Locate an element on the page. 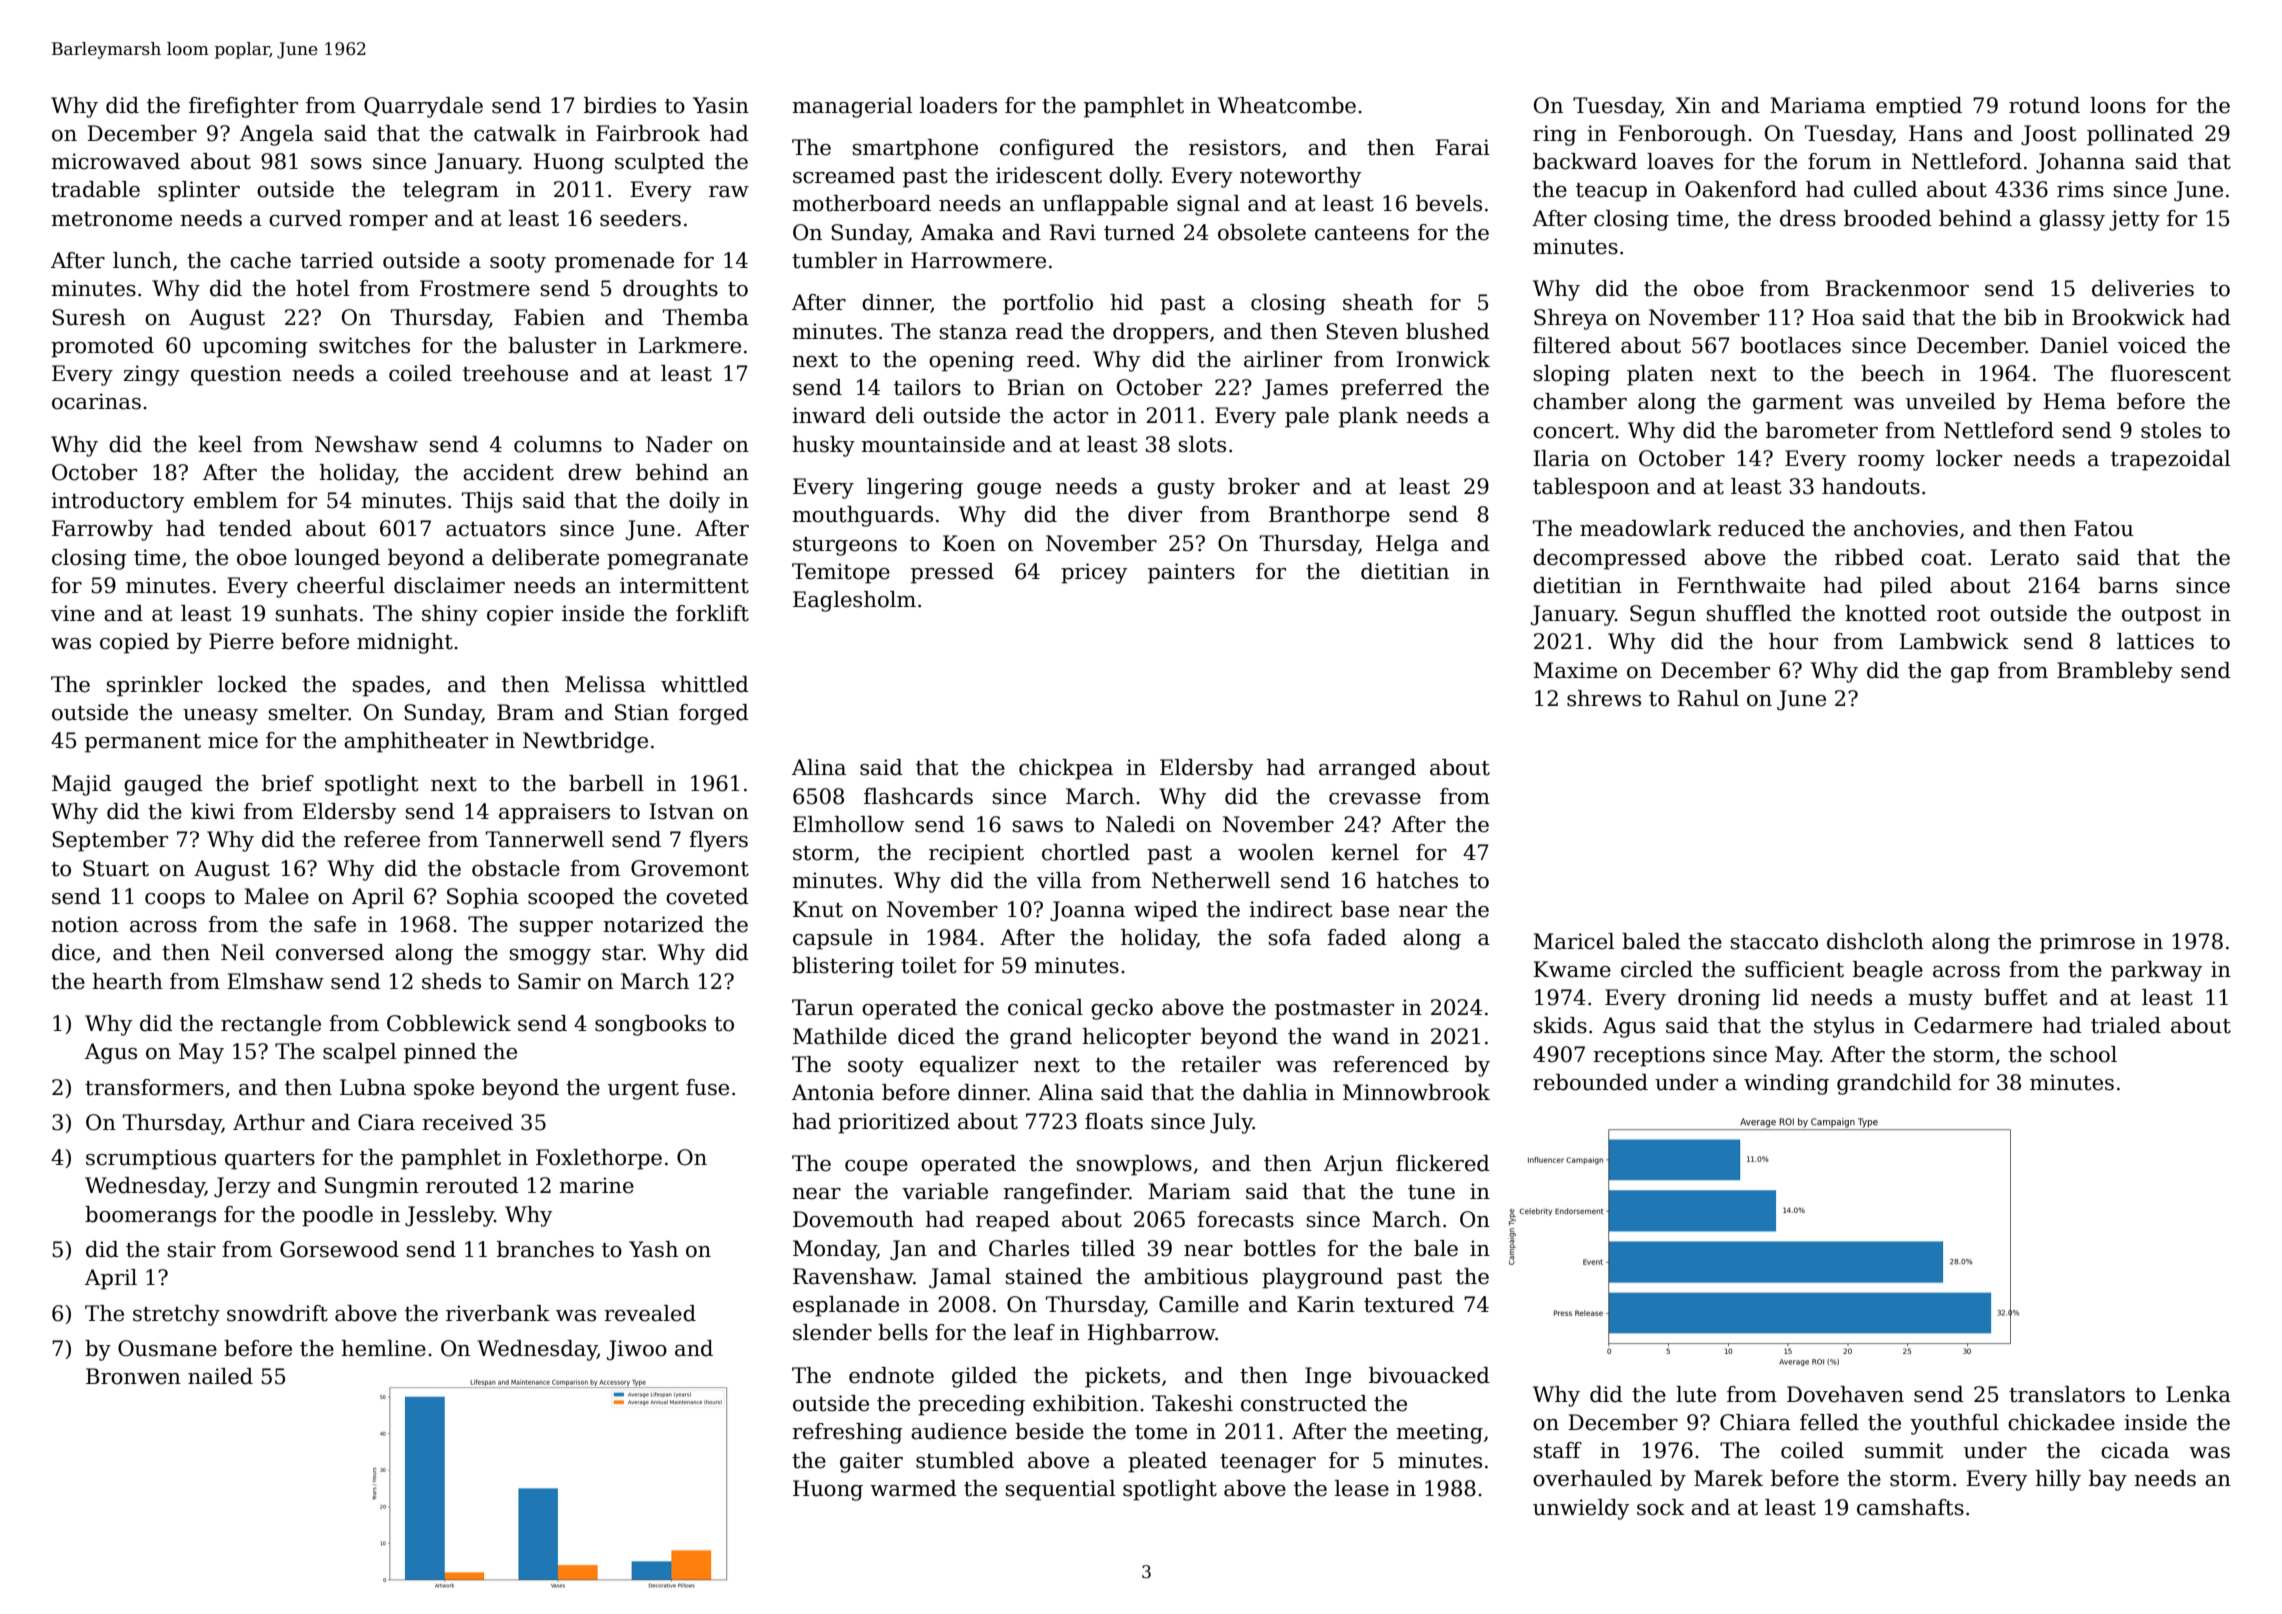  locked is located at coordinates (252, 684).
